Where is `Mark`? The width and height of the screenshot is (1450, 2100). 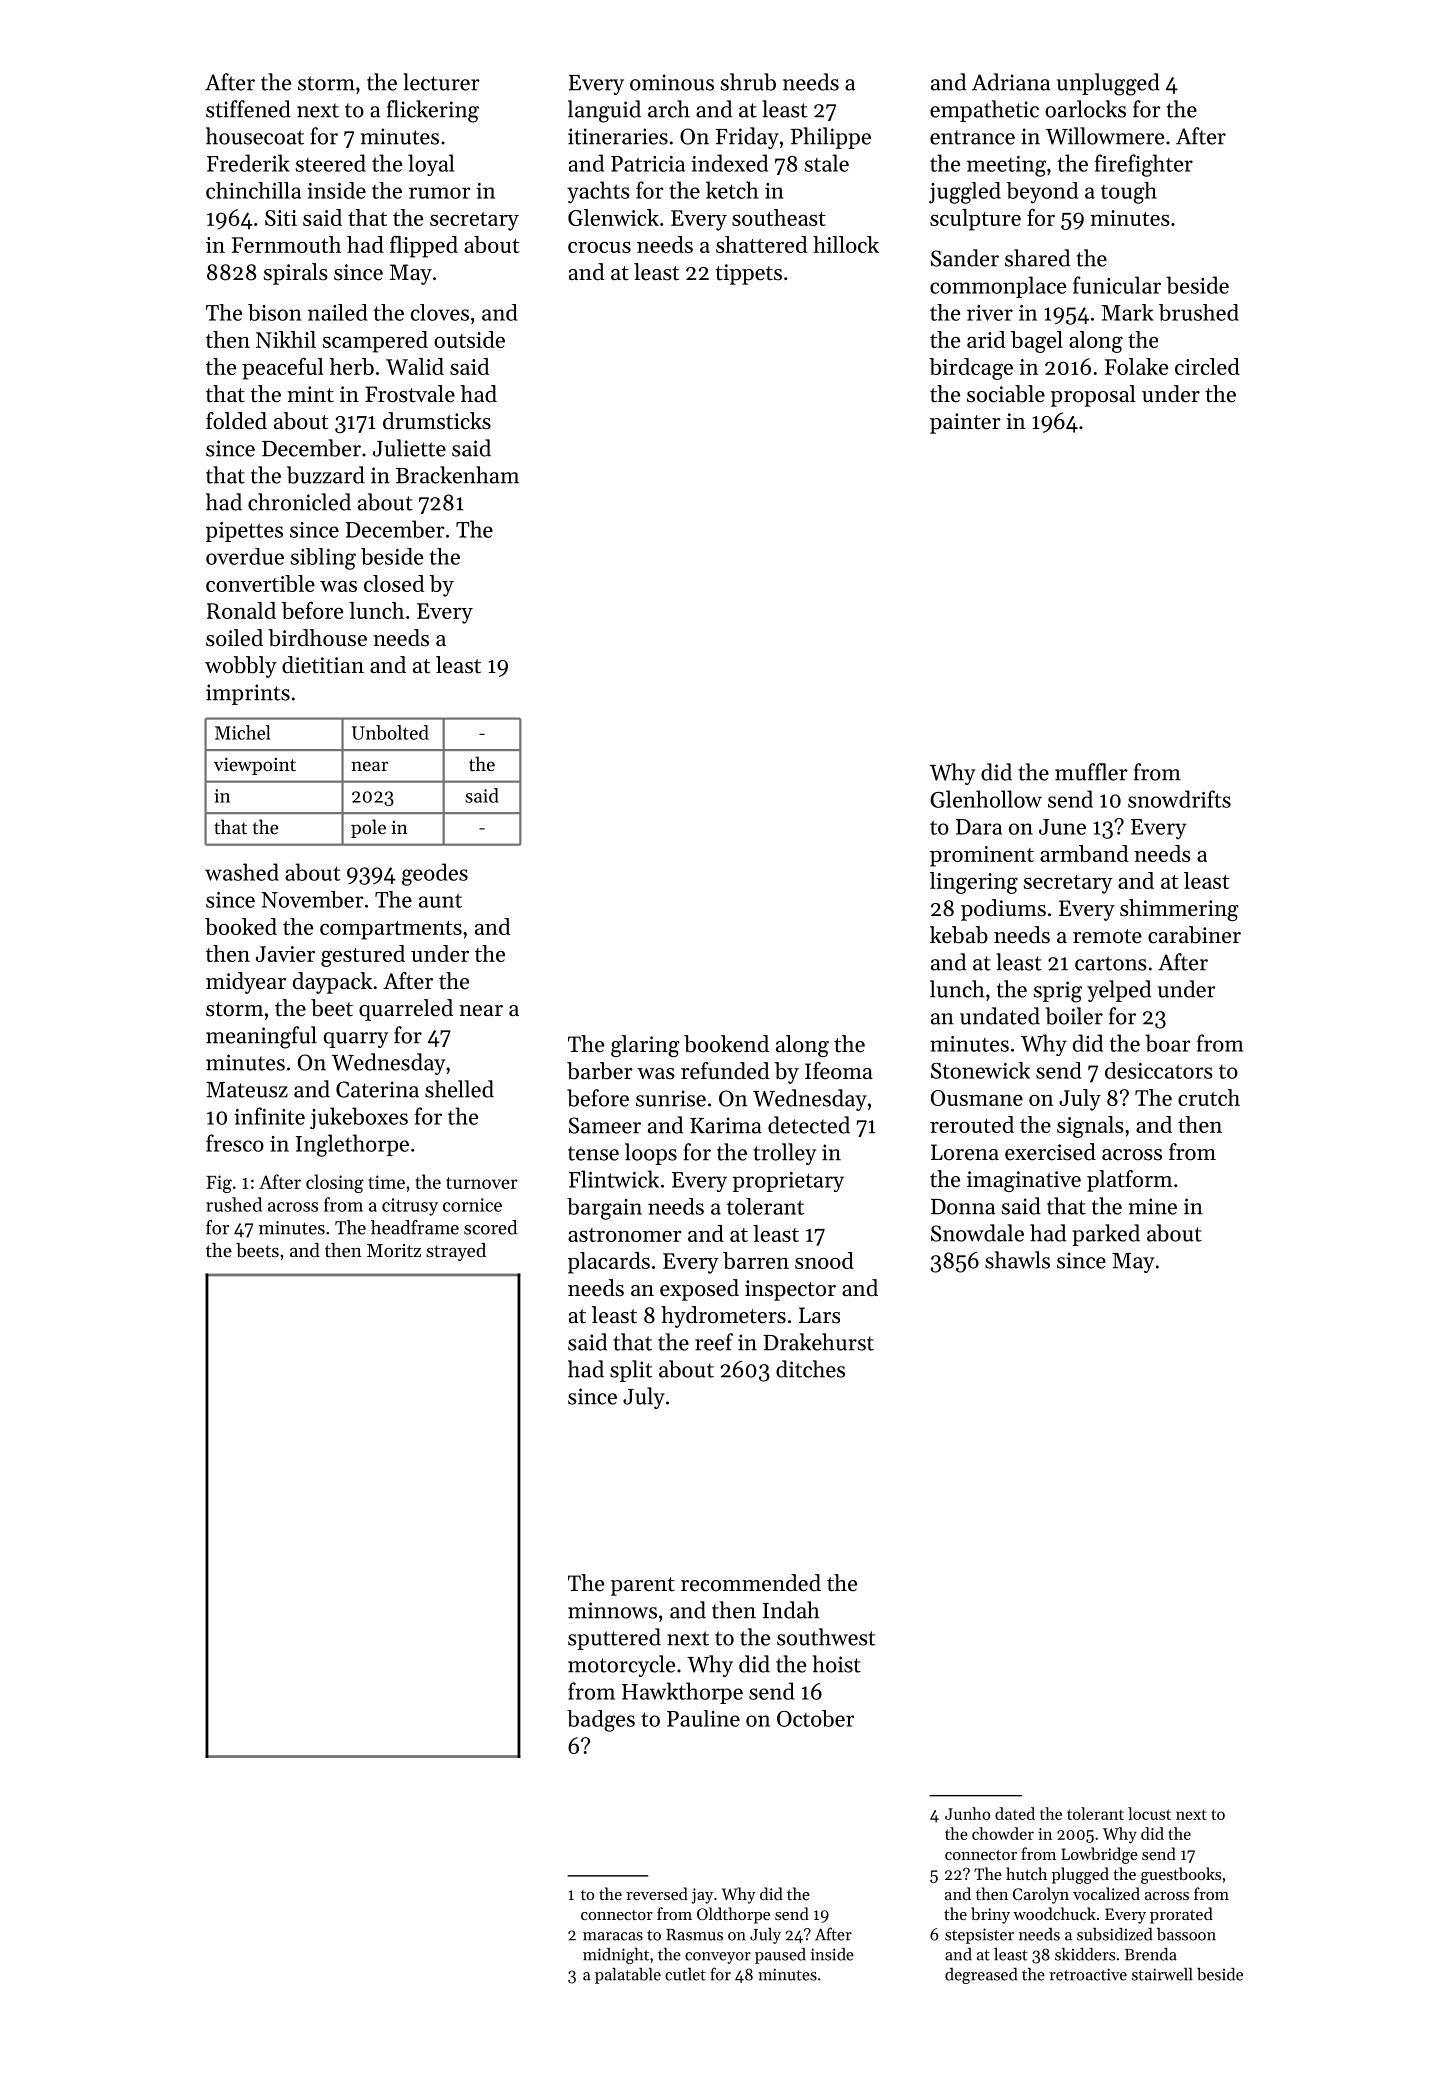
Mark is located at coordinates (1127, 312).
